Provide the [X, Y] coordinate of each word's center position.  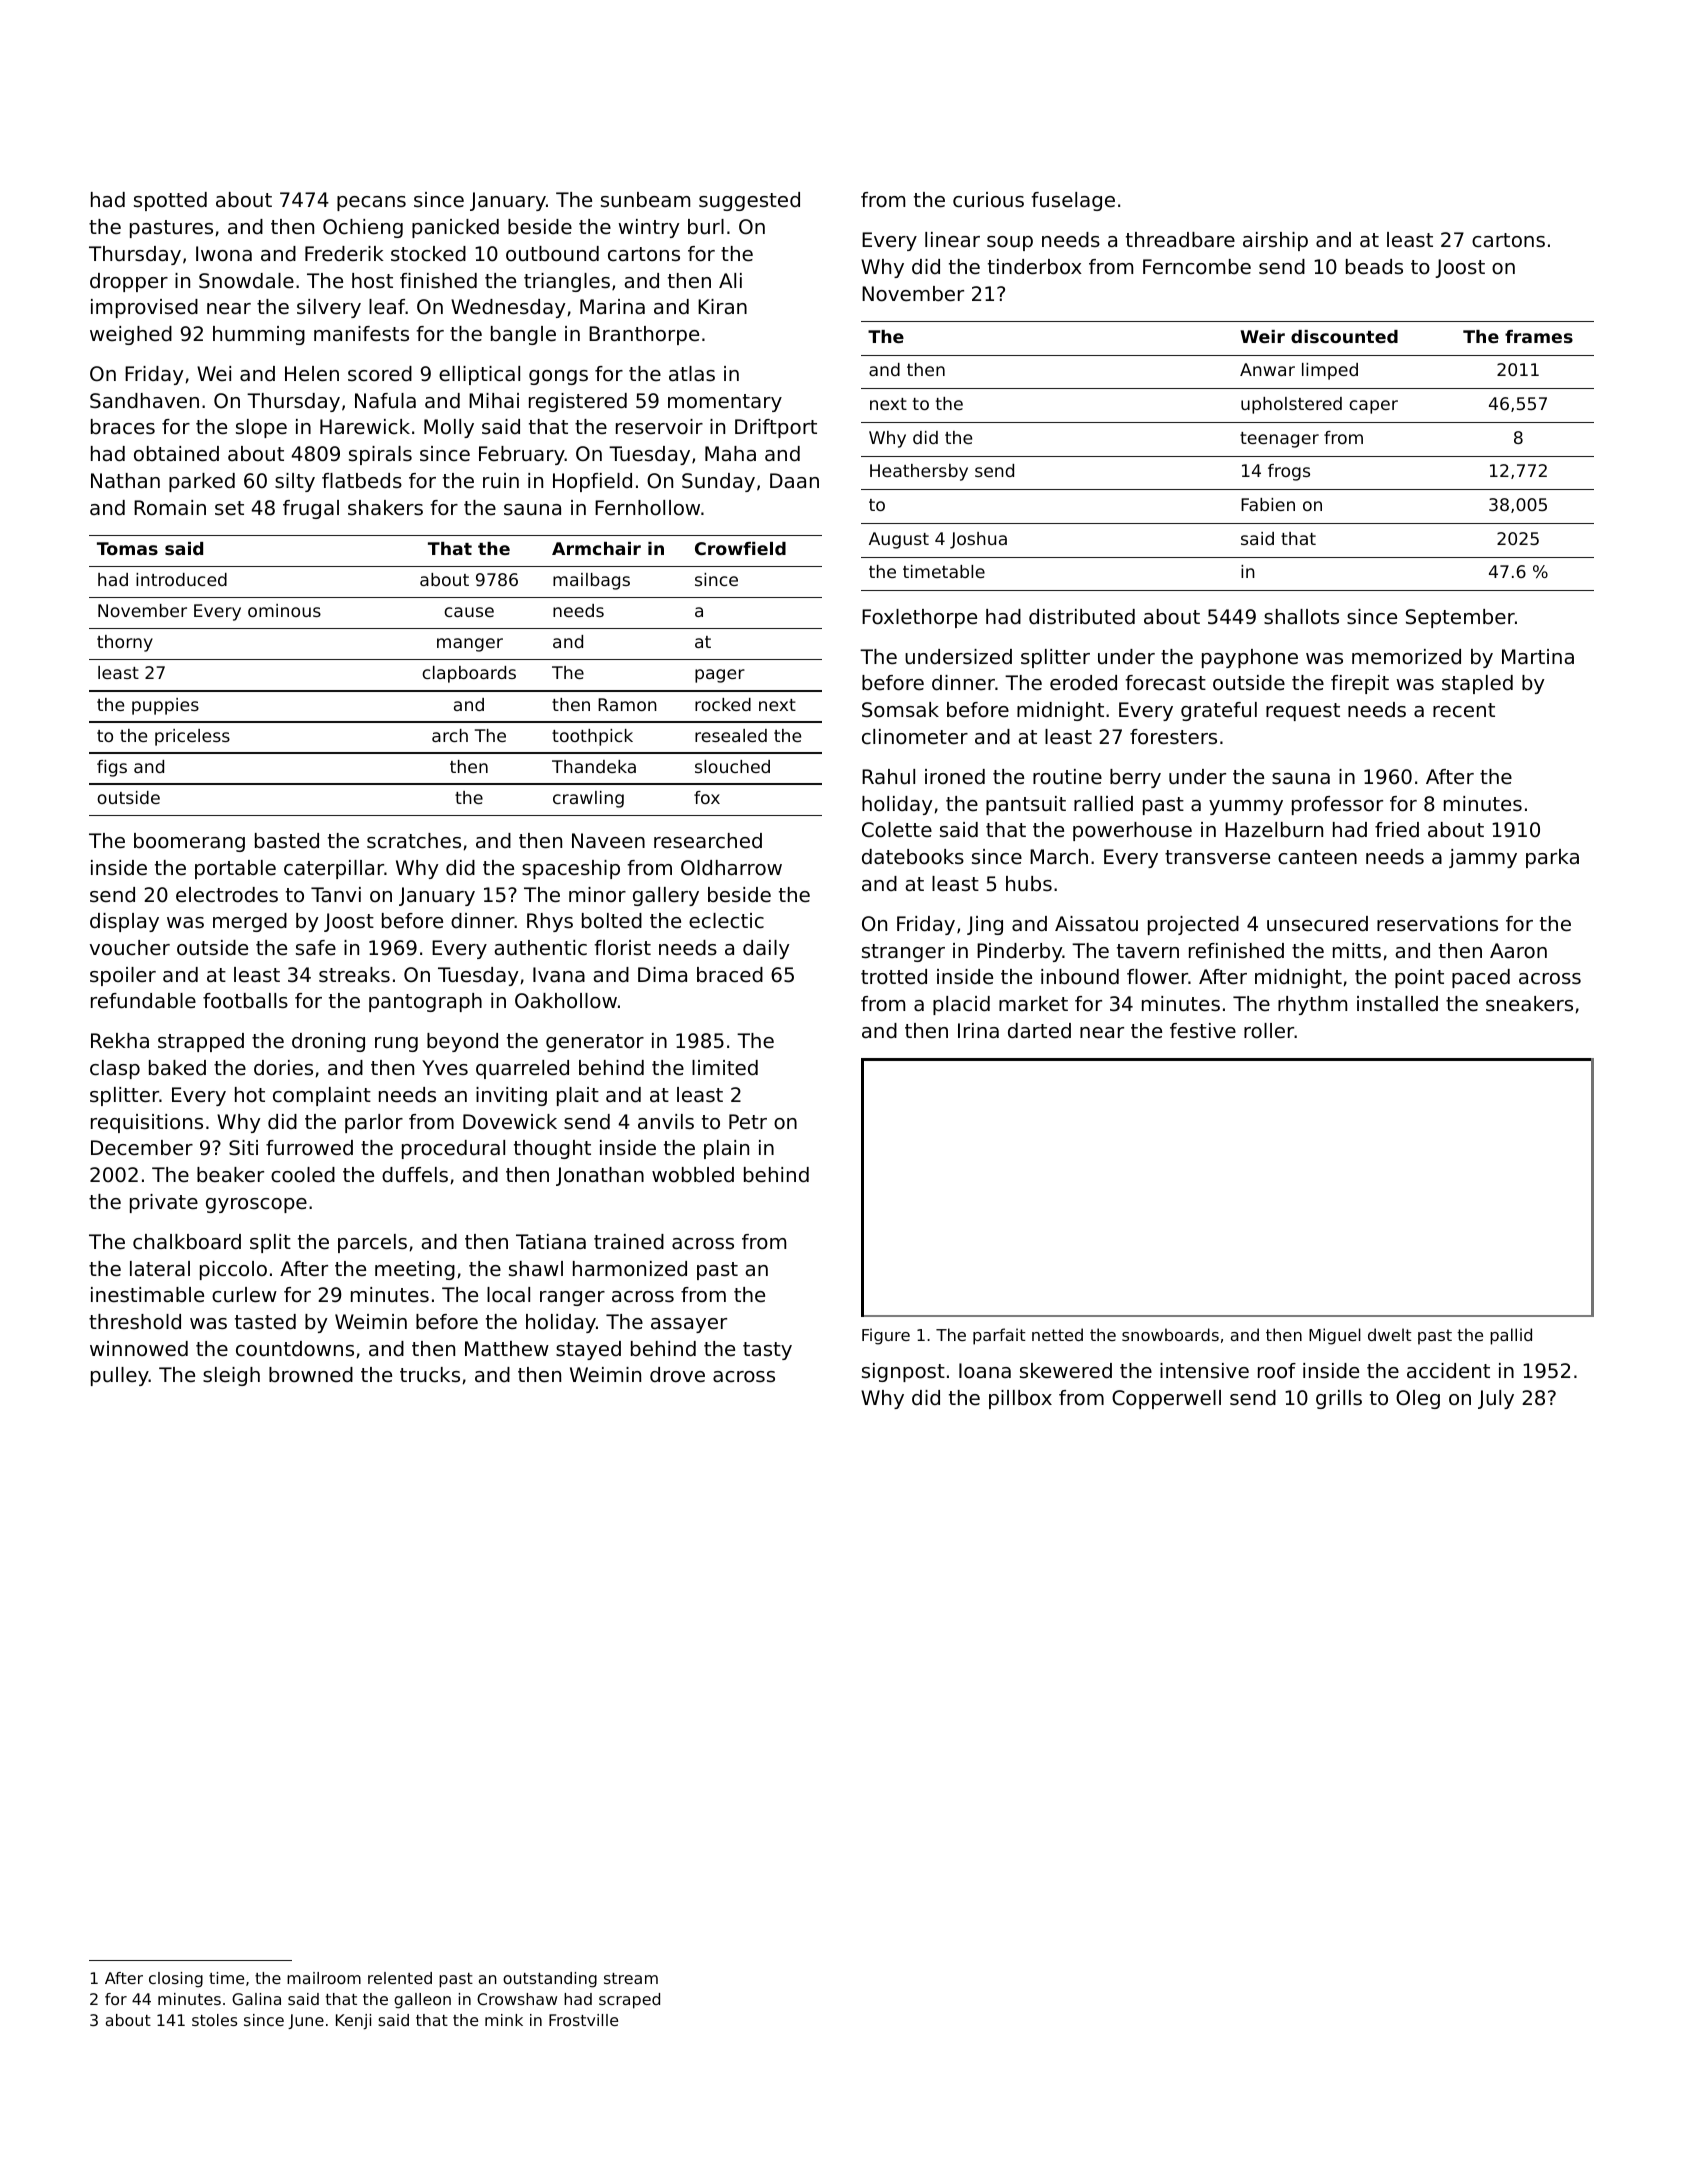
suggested [749, 201]
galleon [422, 2001]
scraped [629, 2001]
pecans [371, 203]
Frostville [583, 2020]
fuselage [1073, 201]
